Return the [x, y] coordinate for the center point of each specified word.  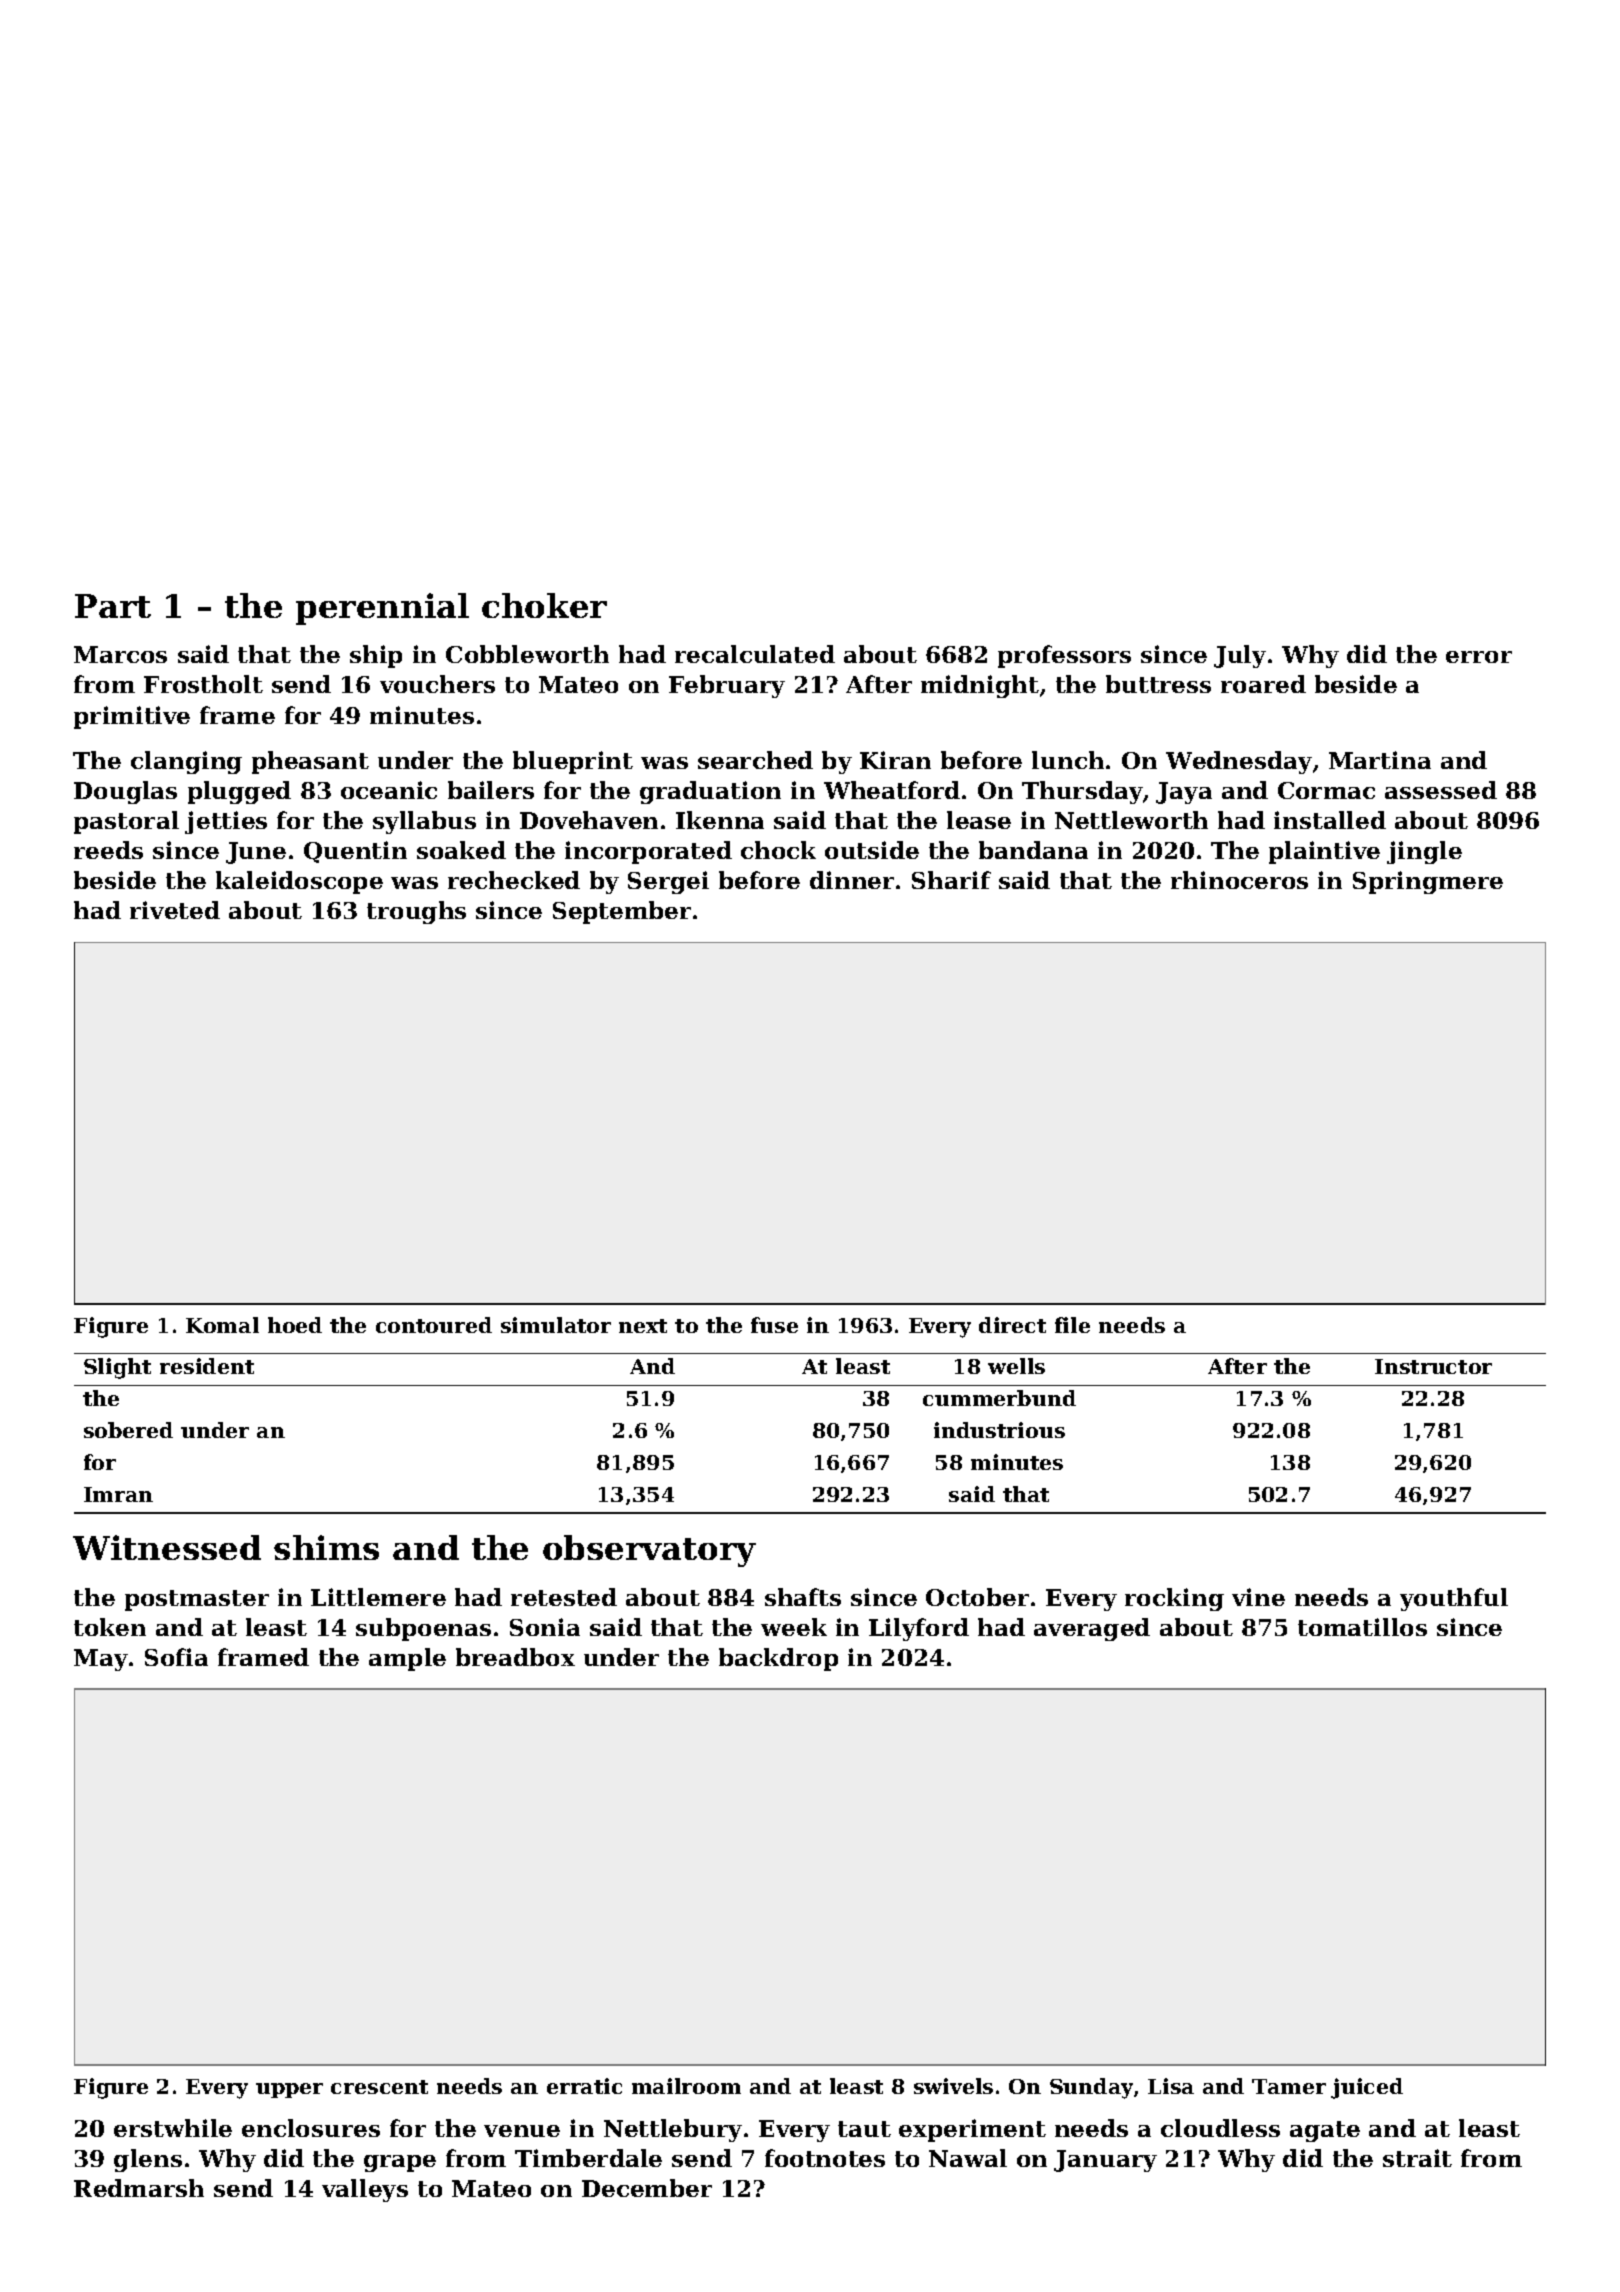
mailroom [686, 2086]
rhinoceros [1239, 880]
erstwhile [173, 2128]
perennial [382, 609]
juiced [1367, 2088]
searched [755, 760]
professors [1064, 656]
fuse [774, 1325]
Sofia [176, 1657]
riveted [175, 910]
